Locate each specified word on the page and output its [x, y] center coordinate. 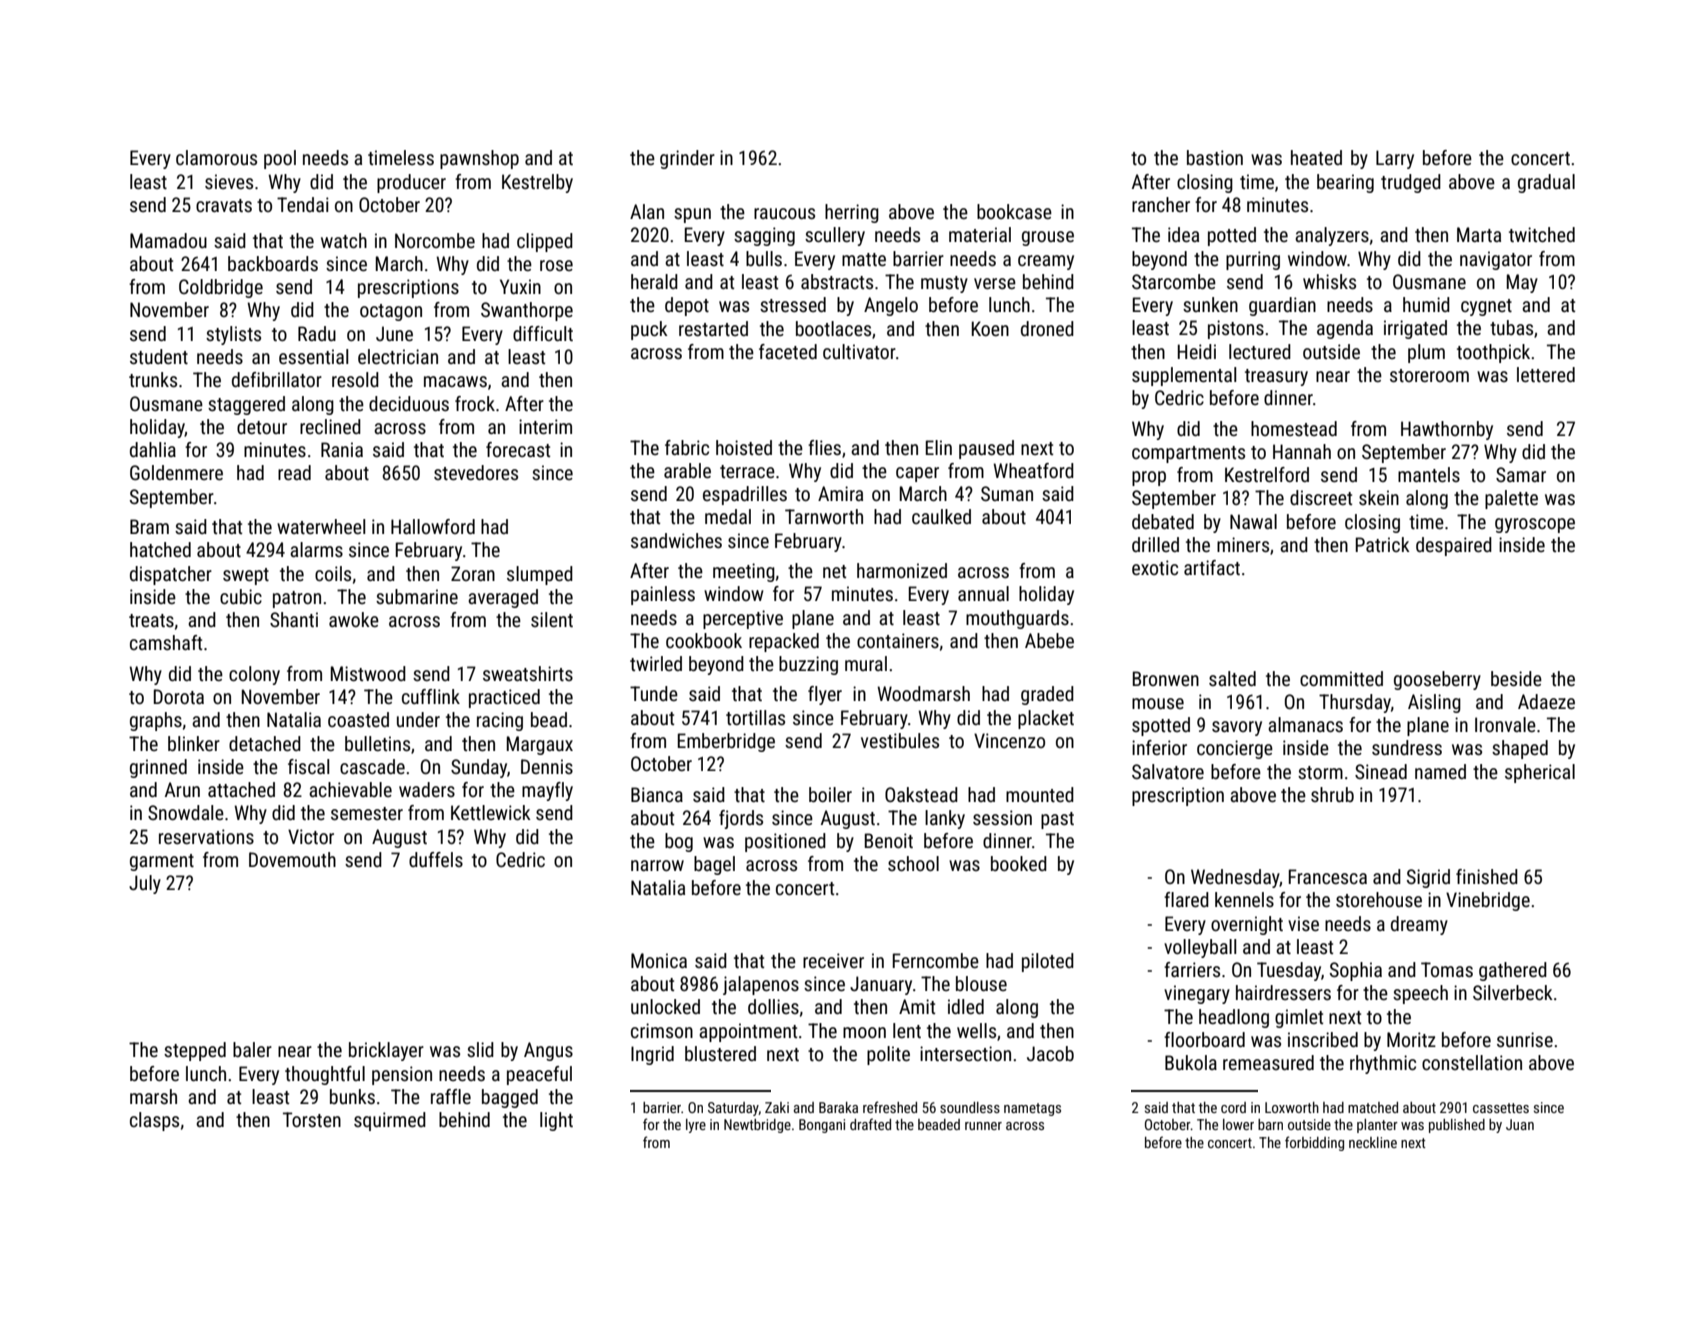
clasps [154, 1121]
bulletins [377, 743]
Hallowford [433, 526]
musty [944, 284]
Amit [917, 1006]
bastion [1215, 157]
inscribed [1323, 1039]
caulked [941, 516]
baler [252, 1049]
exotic [1155, 567]
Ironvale [1505, 724]
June [394, 333]
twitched [1542, 234]
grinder [687, 159]
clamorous [216, 157]
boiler [830, 794]
